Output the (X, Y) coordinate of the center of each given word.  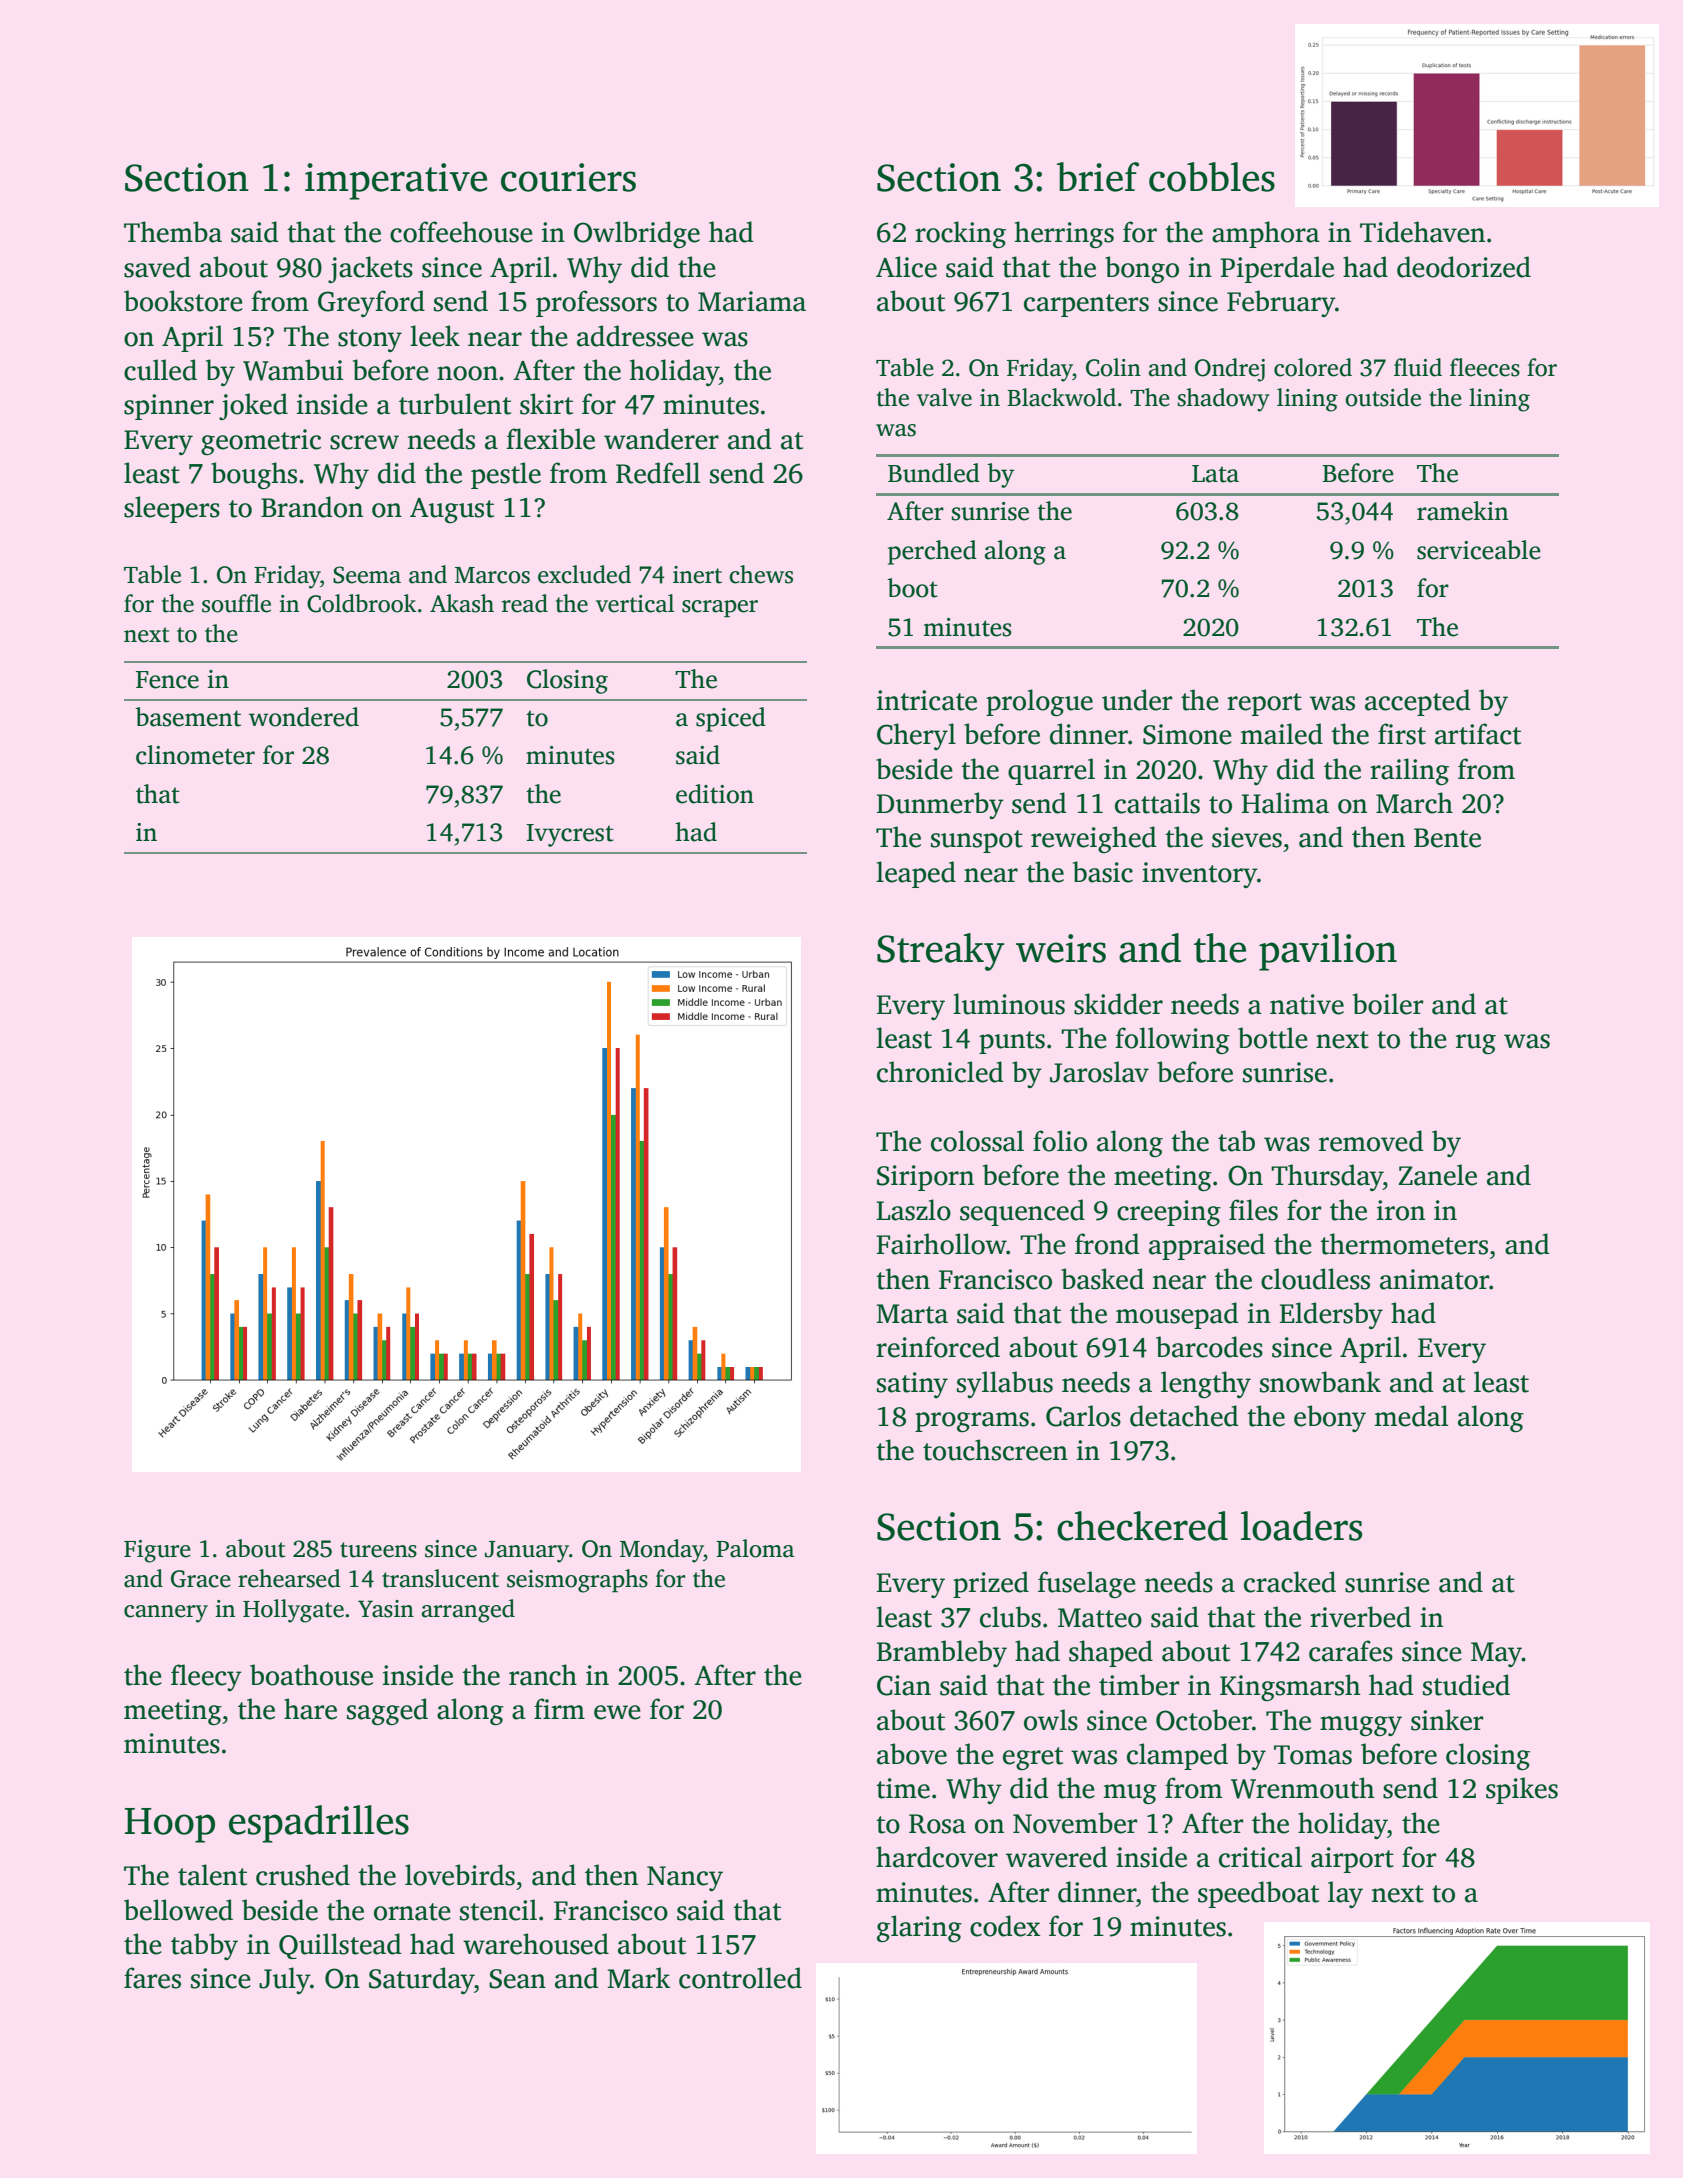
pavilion (1328, 952)
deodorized (1464, 267)
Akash (462, 603)
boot (912, 588)
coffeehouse (461, 232)
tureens (378, 1550)
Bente (1447, 838)
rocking (960, 234)
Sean (517, 1979)
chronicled (940, 1072)
